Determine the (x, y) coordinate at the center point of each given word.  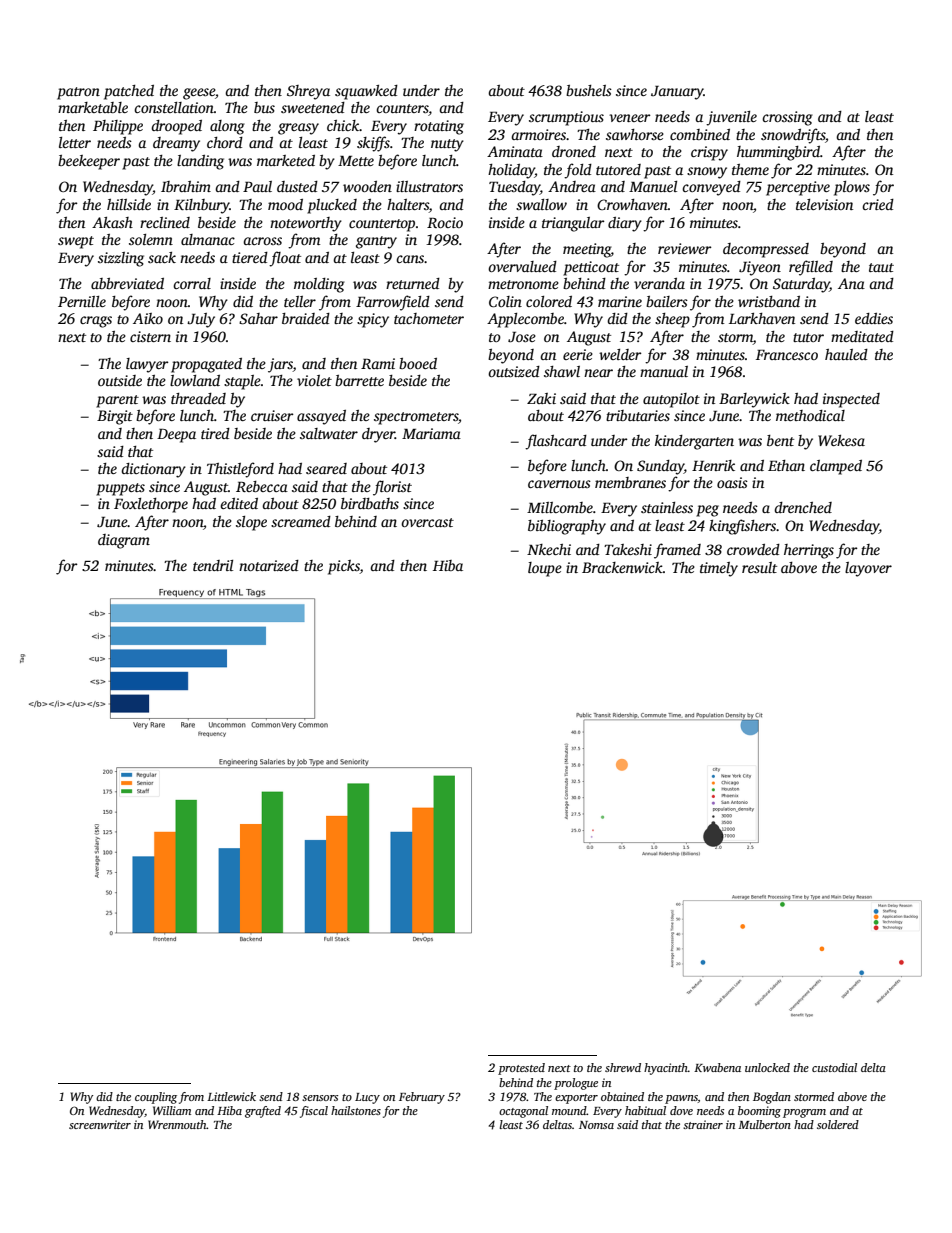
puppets (120, 489)
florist (392, 488)
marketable (93, 107)
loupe (545, 569)
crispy (709, 153)
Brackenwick (622, 567)
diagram (124, 541)
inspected (851, 400)
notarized (269, 565)
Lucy (367, 1098)
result (759, 567)
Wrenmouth (177, 1124)
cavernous (559, 484)
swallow (541, 204)
